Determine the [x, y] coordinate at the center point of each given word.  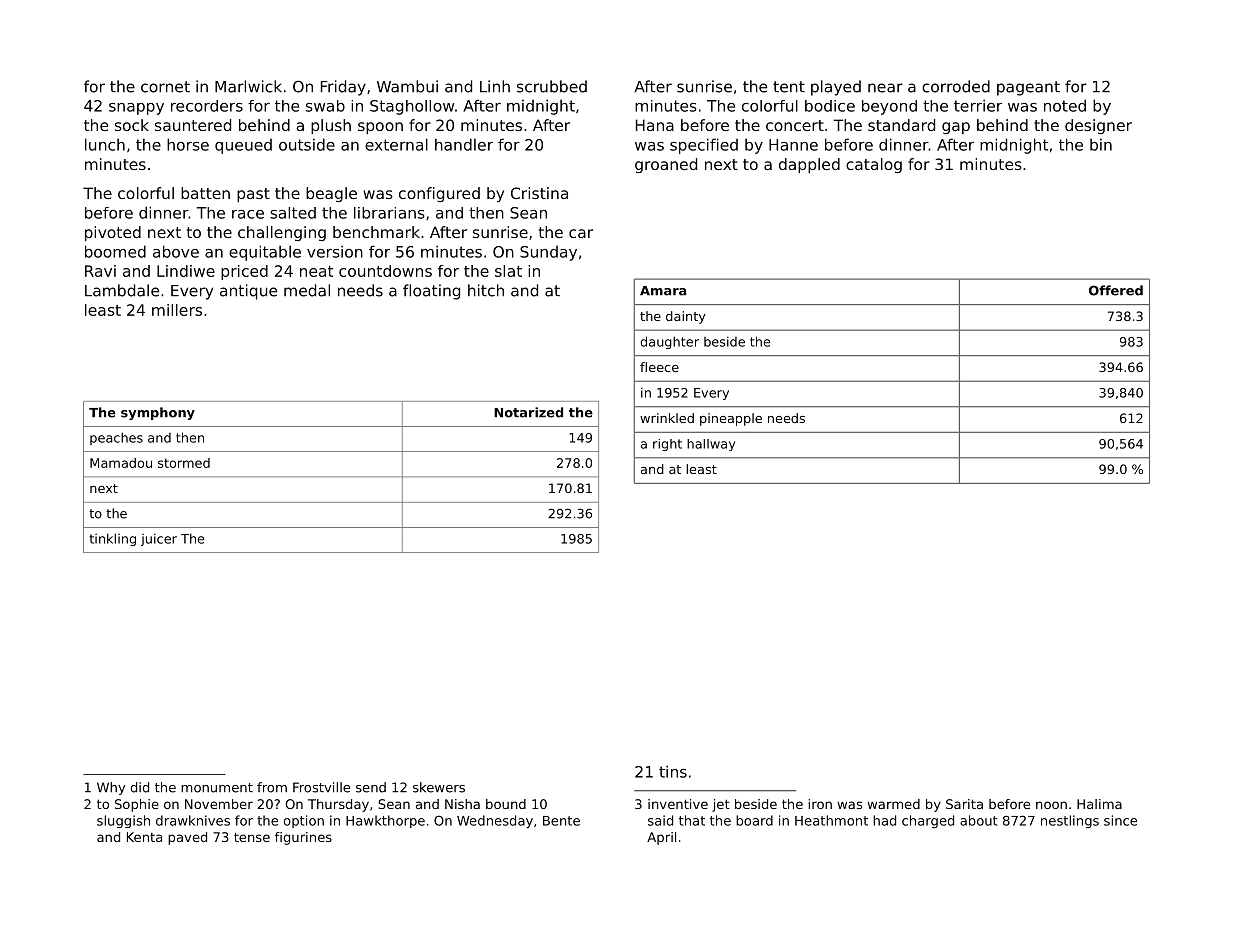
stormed [184, 463]
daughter [670, 342]
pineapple [731, 419]
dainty [686, 317]
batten [205, 193]
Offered [1116, 290]
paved [187, 838]
